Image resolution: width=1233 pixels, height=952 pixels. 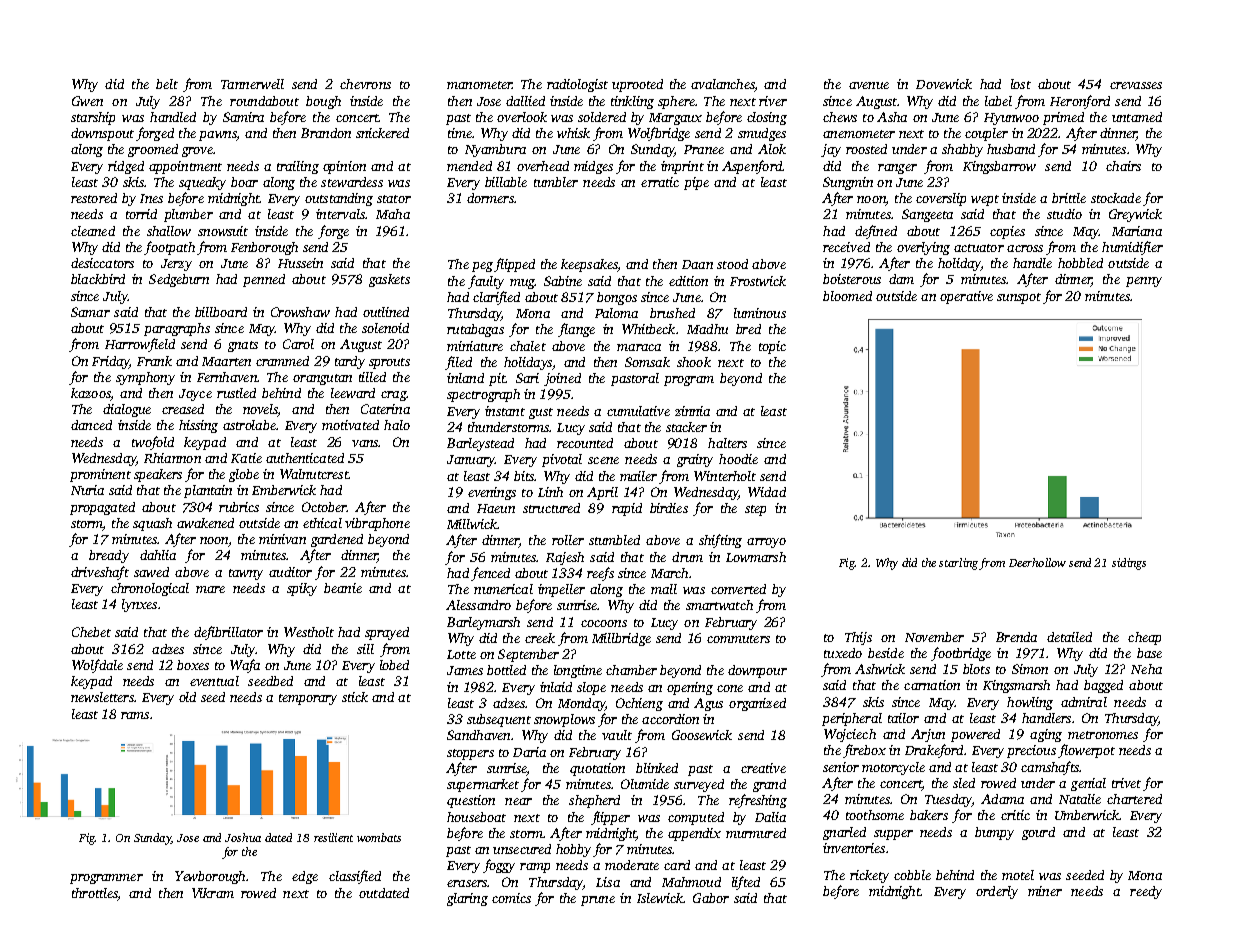 What do you see at coordinates (1144, 282) in the image?
I see `penny` at bounding box center [1144, 282].
